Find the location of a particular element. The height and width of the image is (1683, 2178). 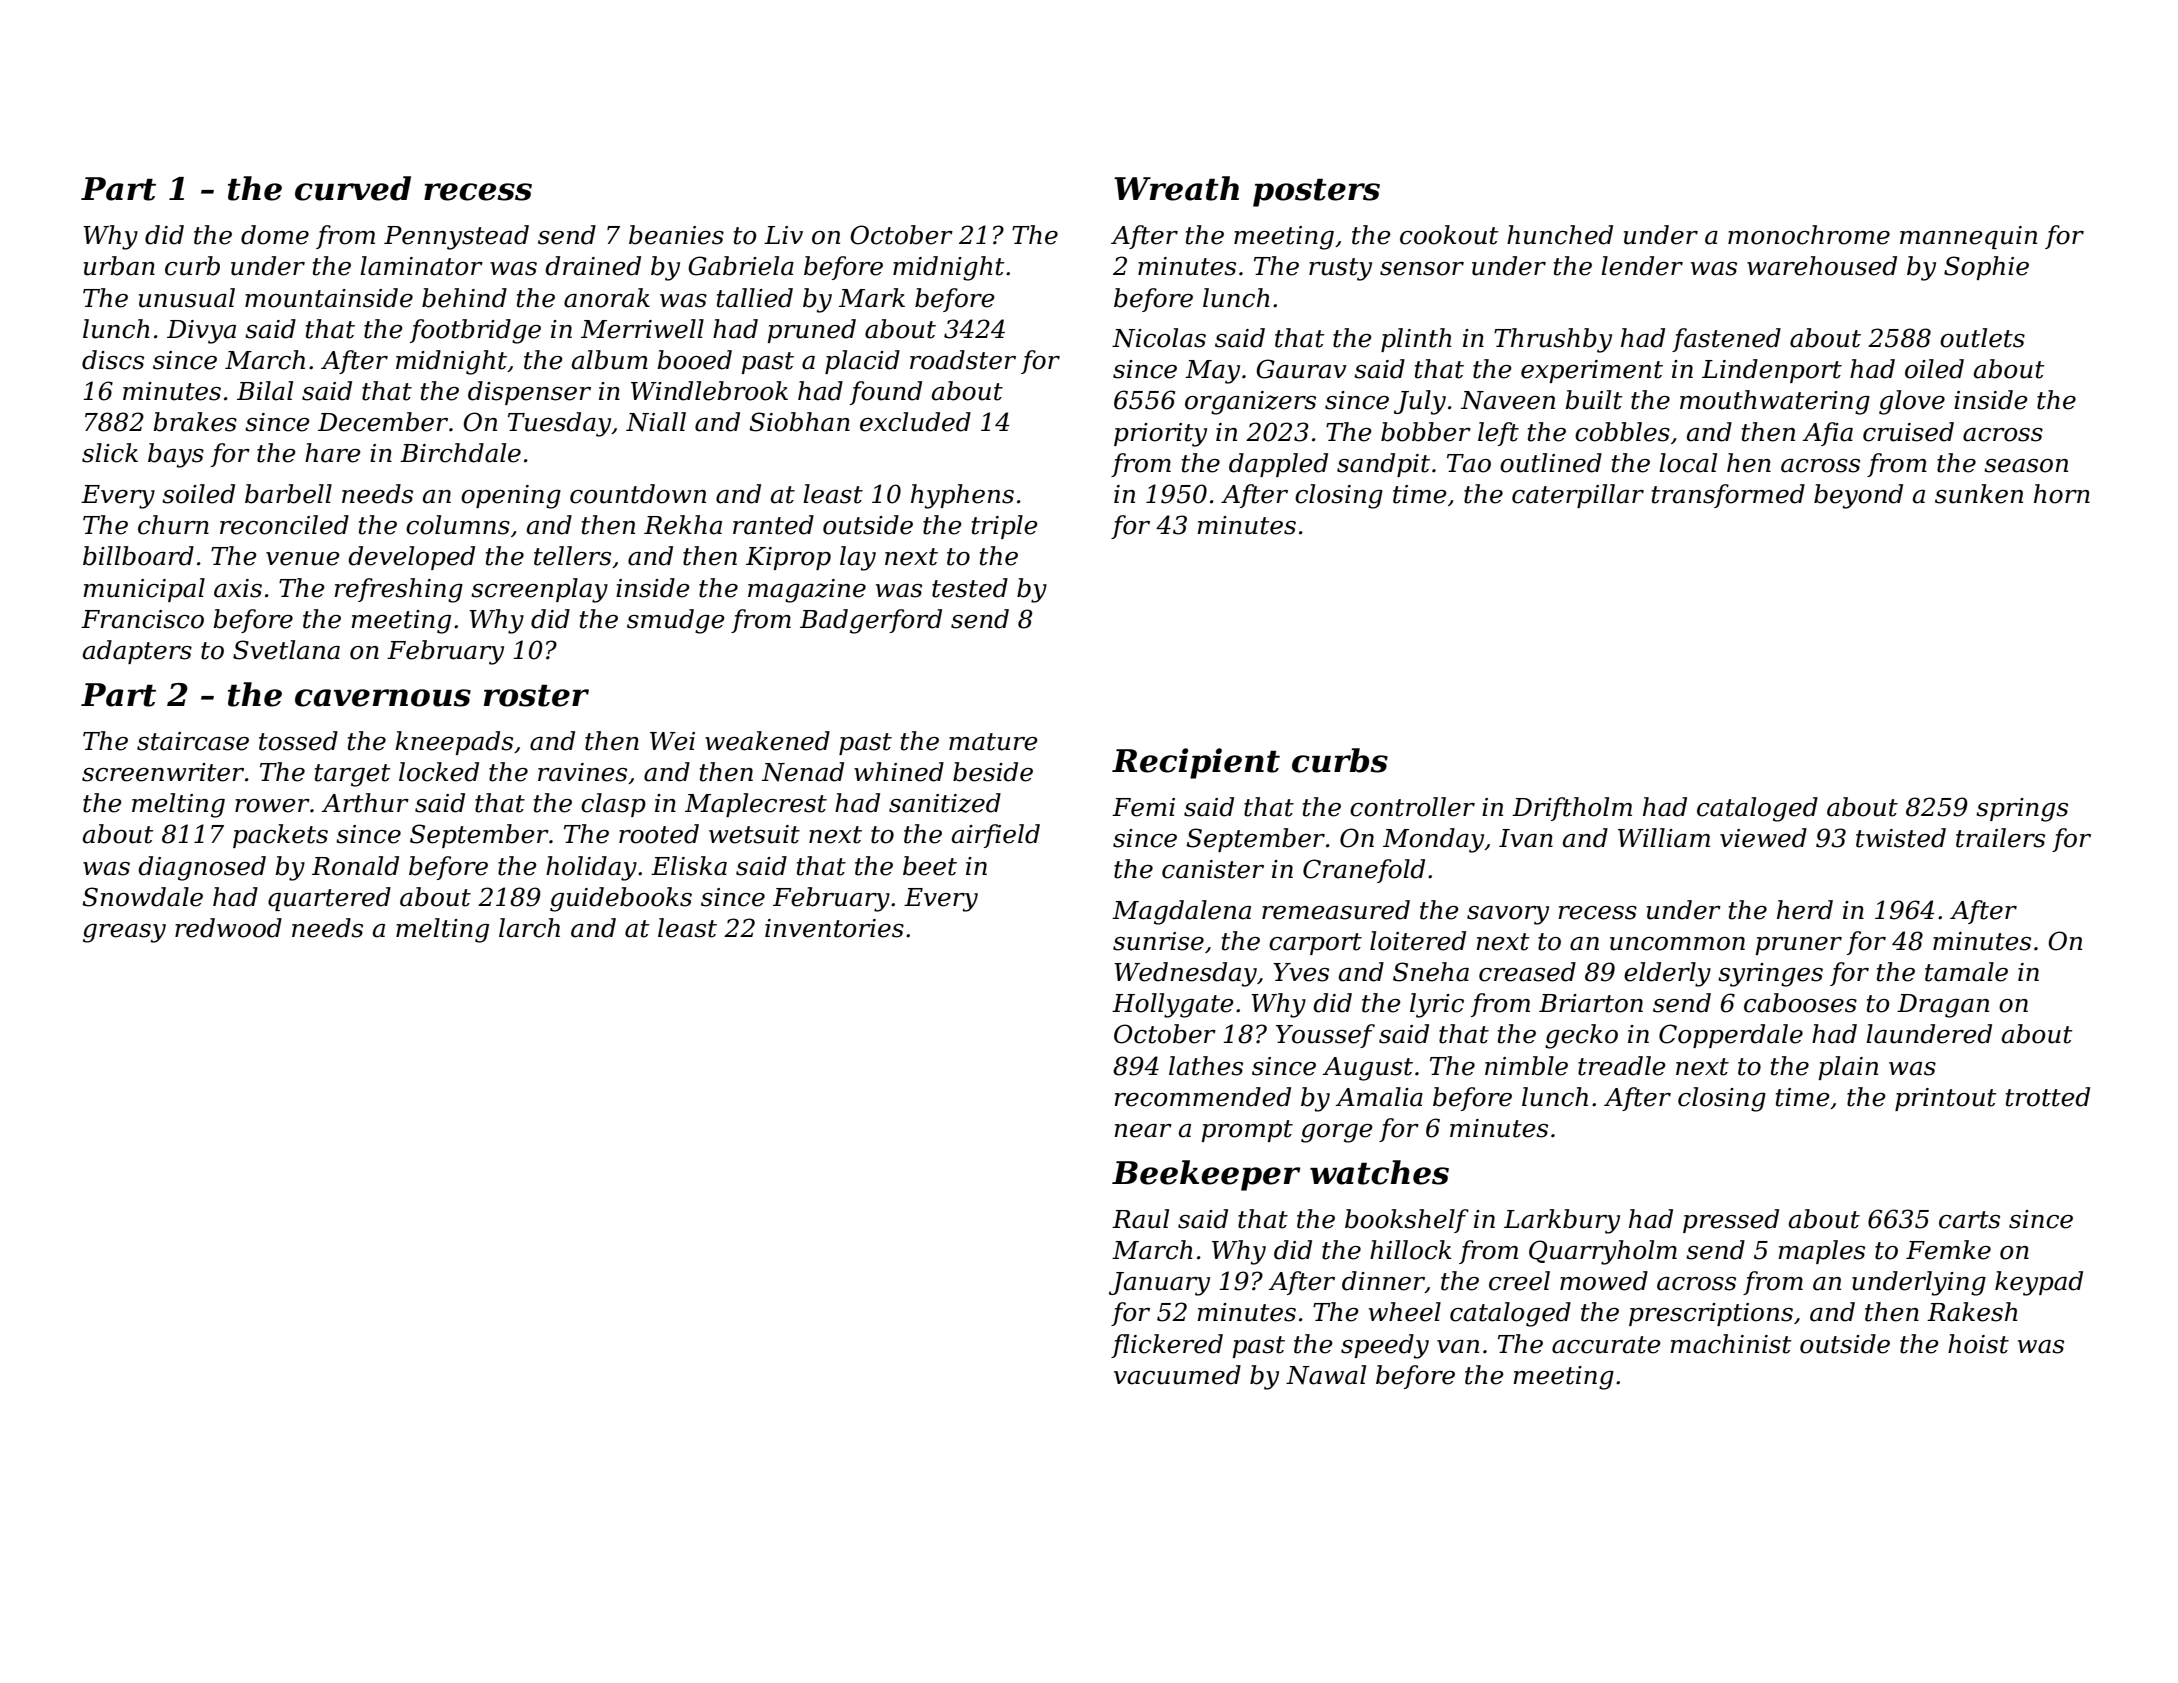

Nicolas is located at coordinates (1159, 338).
